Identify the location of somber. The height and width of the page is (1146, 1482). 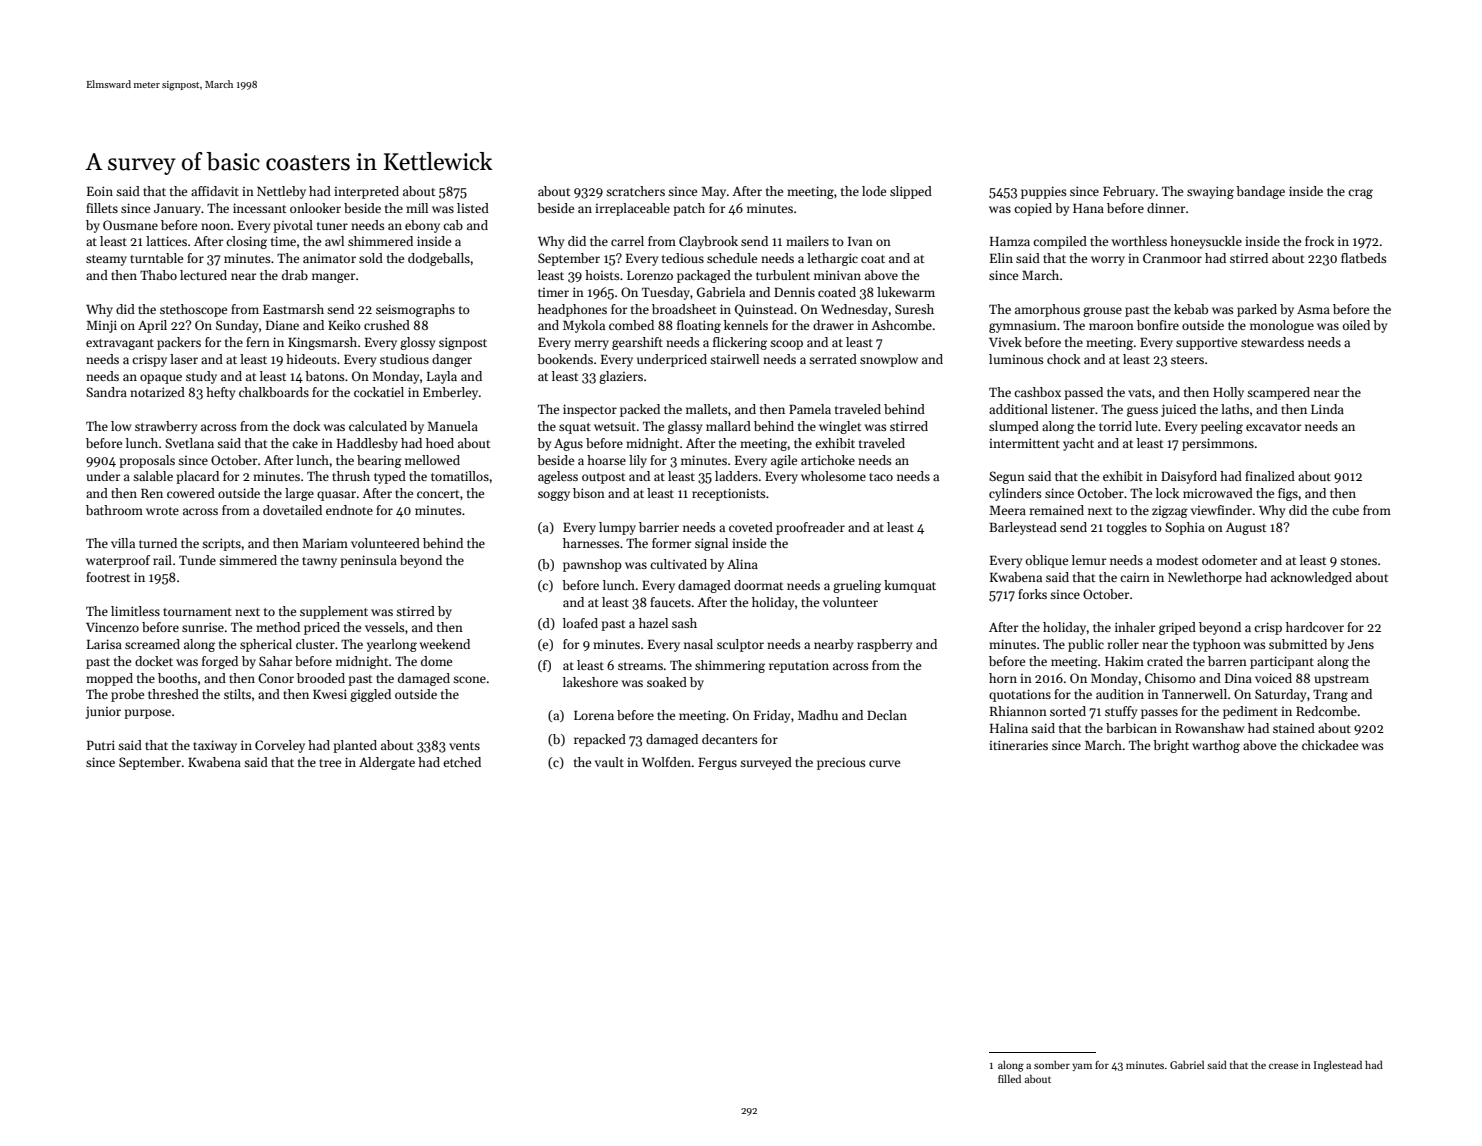
(1052, 1065).
